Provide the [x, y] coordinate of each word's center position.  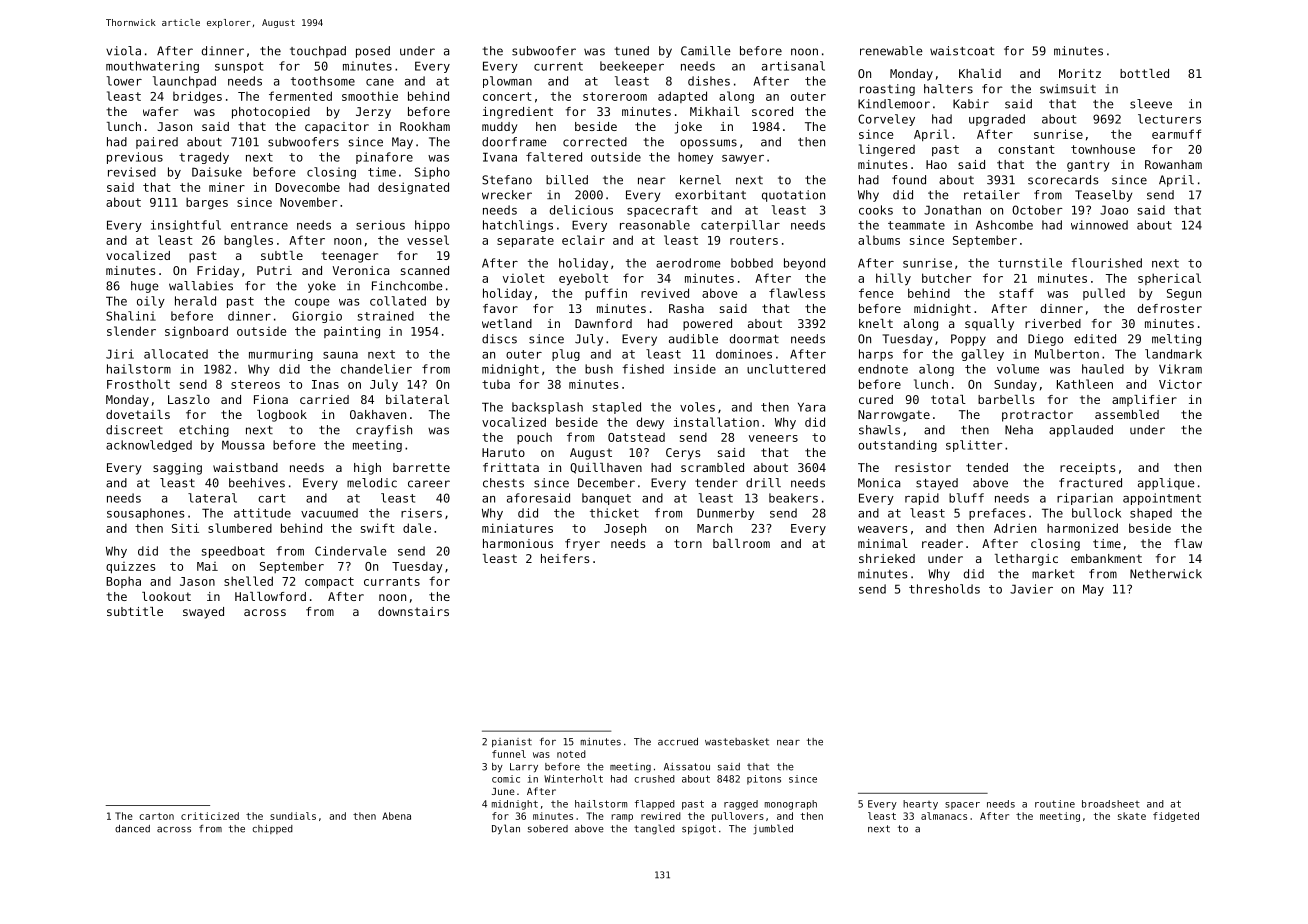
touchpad [318, 52]
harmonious [518, 543]
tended [987, 467]
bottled [1144, 73]
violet [524, 278]
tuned [632, 51]
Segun [1184, 295]
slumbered [240, 528]
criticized [210, 816]
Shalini [131, 316]
